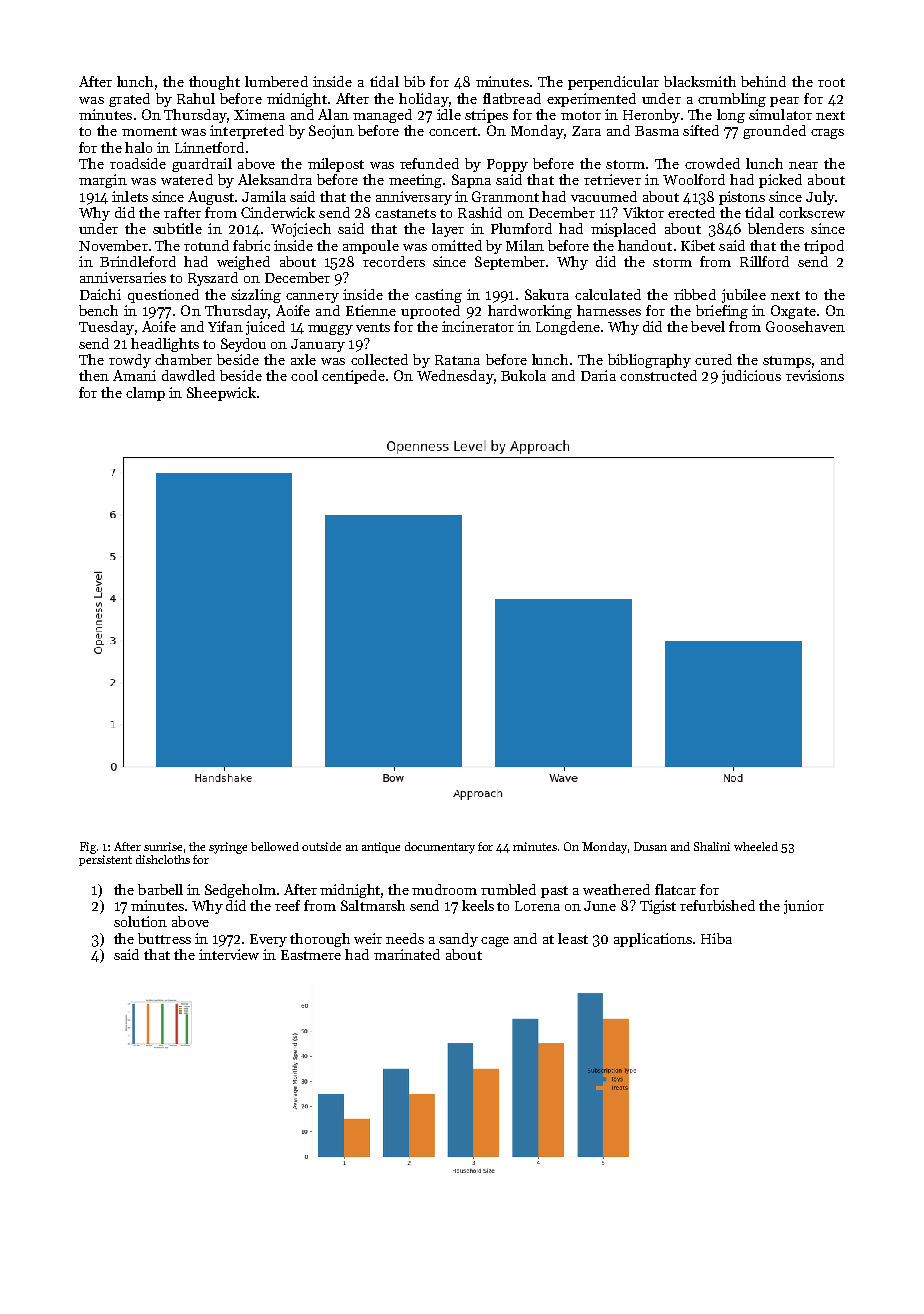 Image resolution: width=924 pixels, height=1314 pixels. Describe the element at coordinates (381, 847) in the document. I see `antique` at that location.
